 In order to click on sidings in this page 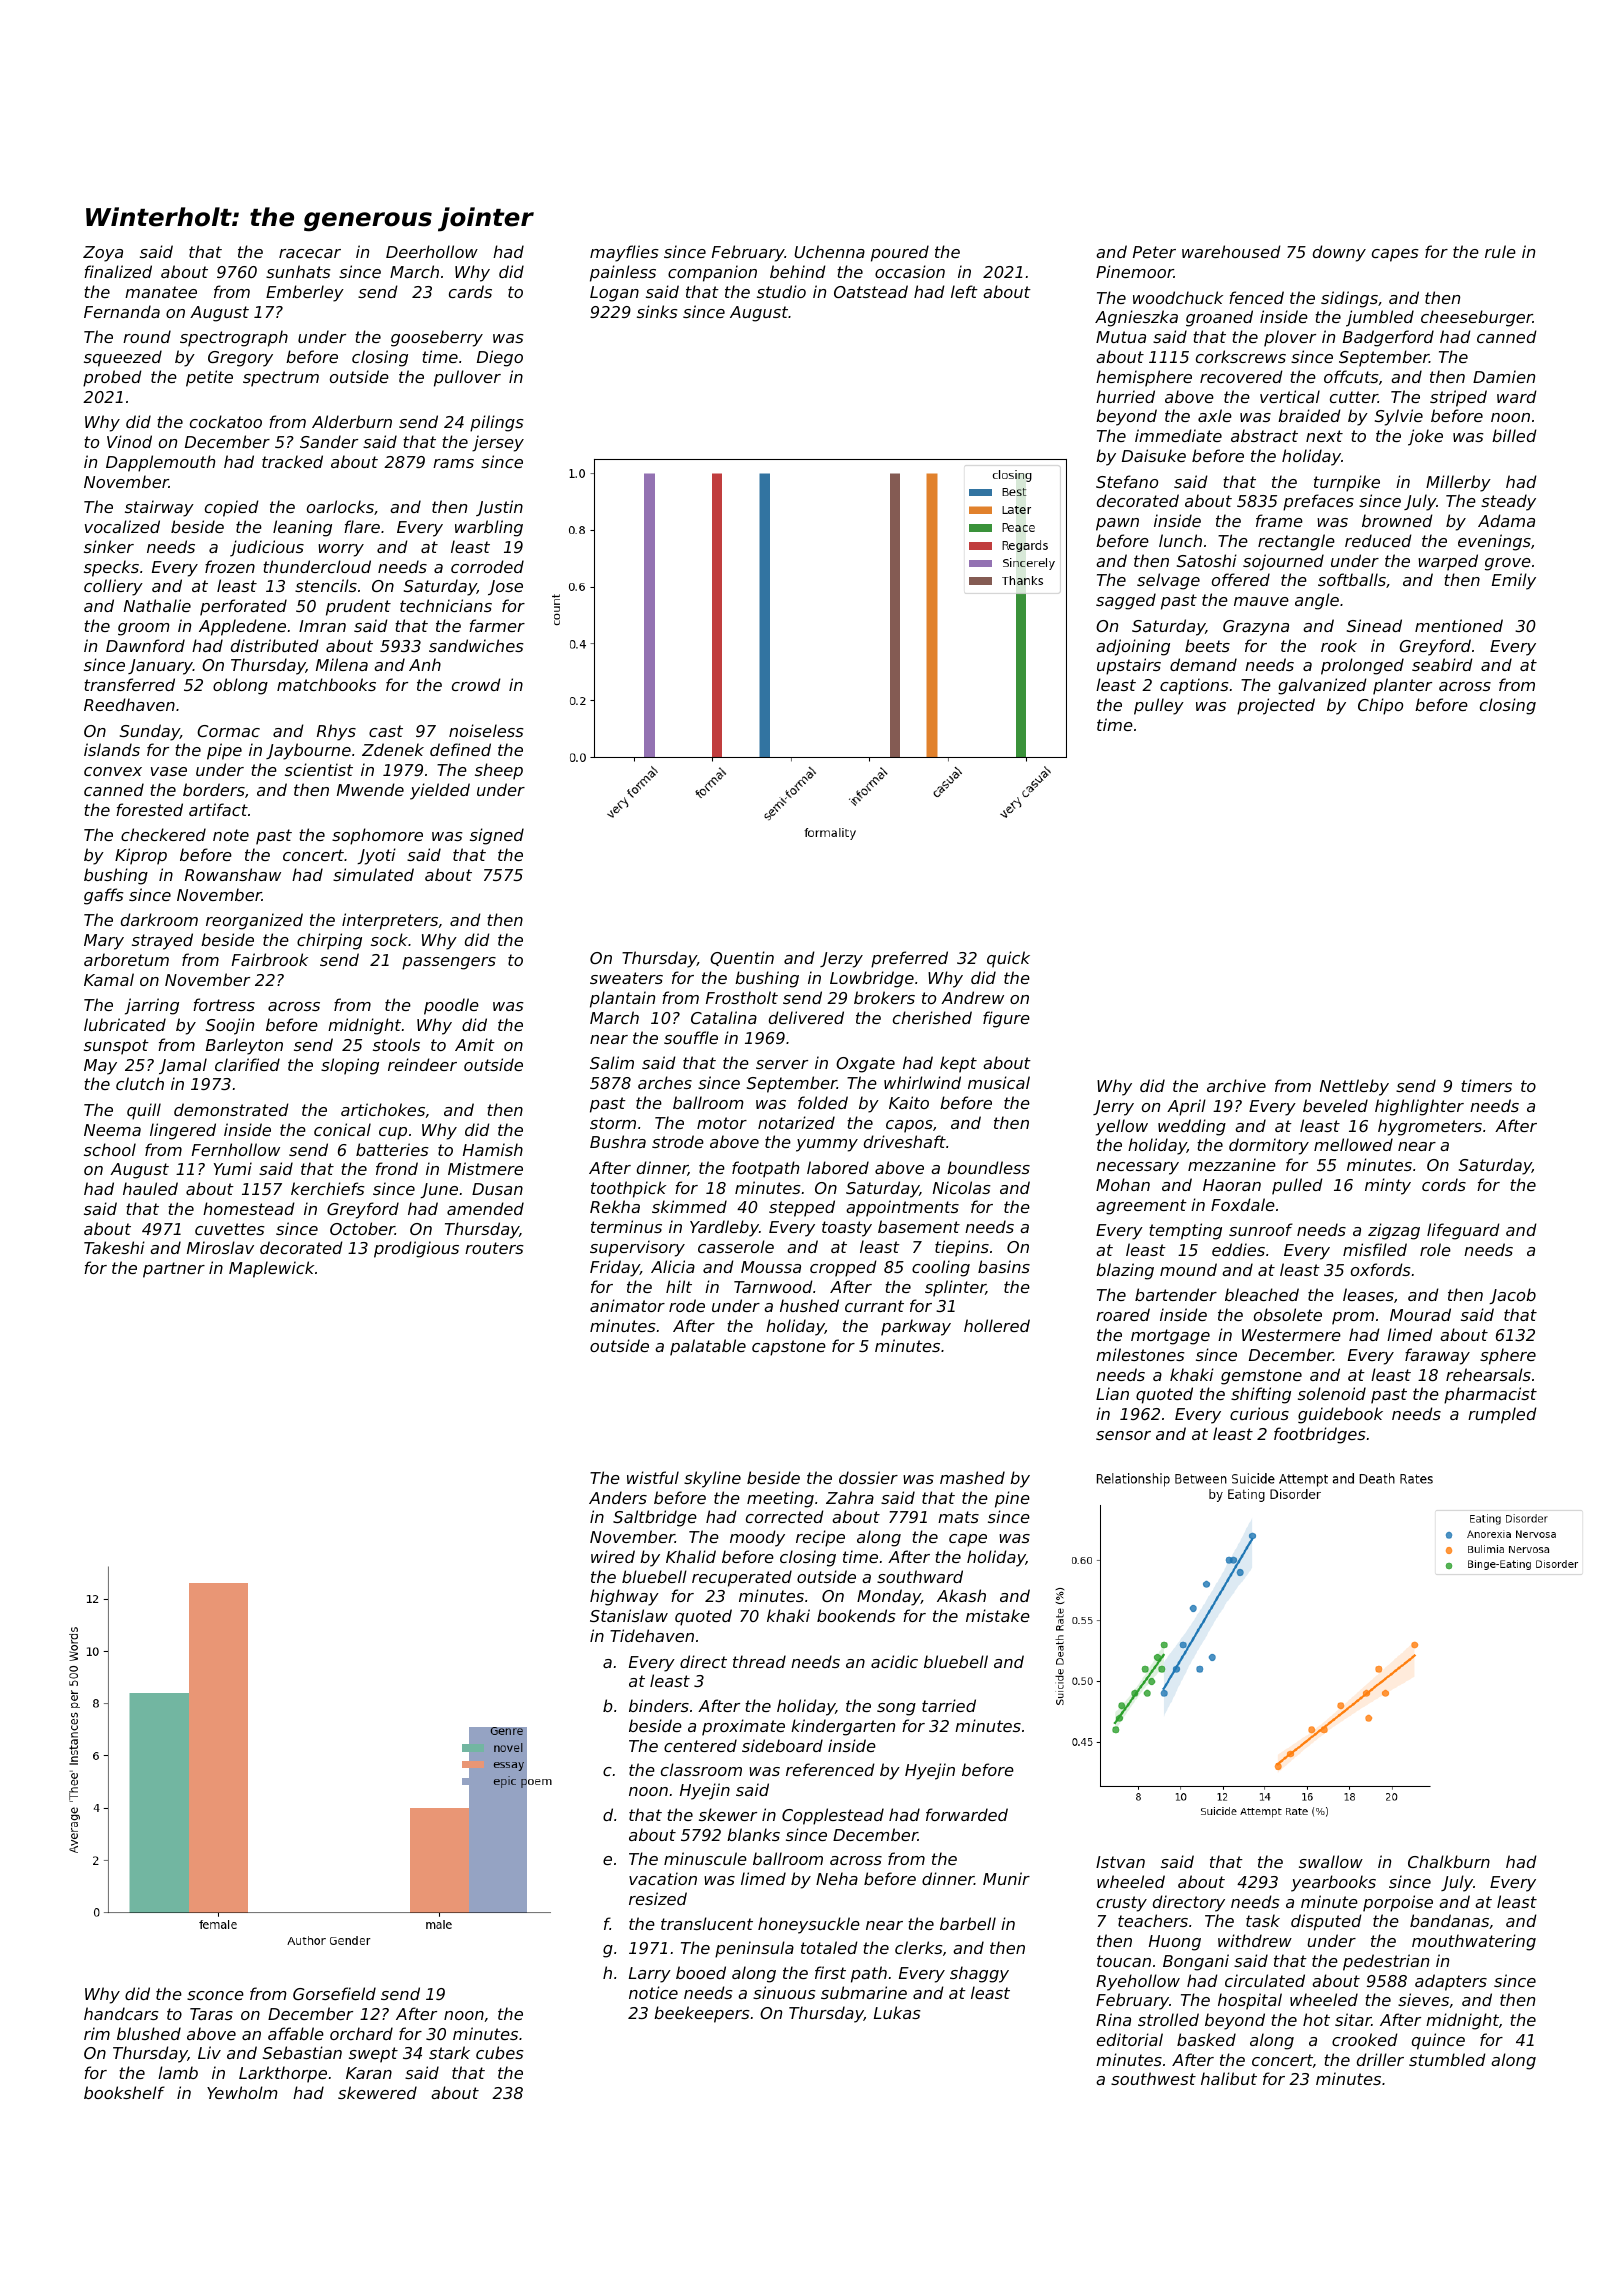, I will do `click(1349, 299)`.
